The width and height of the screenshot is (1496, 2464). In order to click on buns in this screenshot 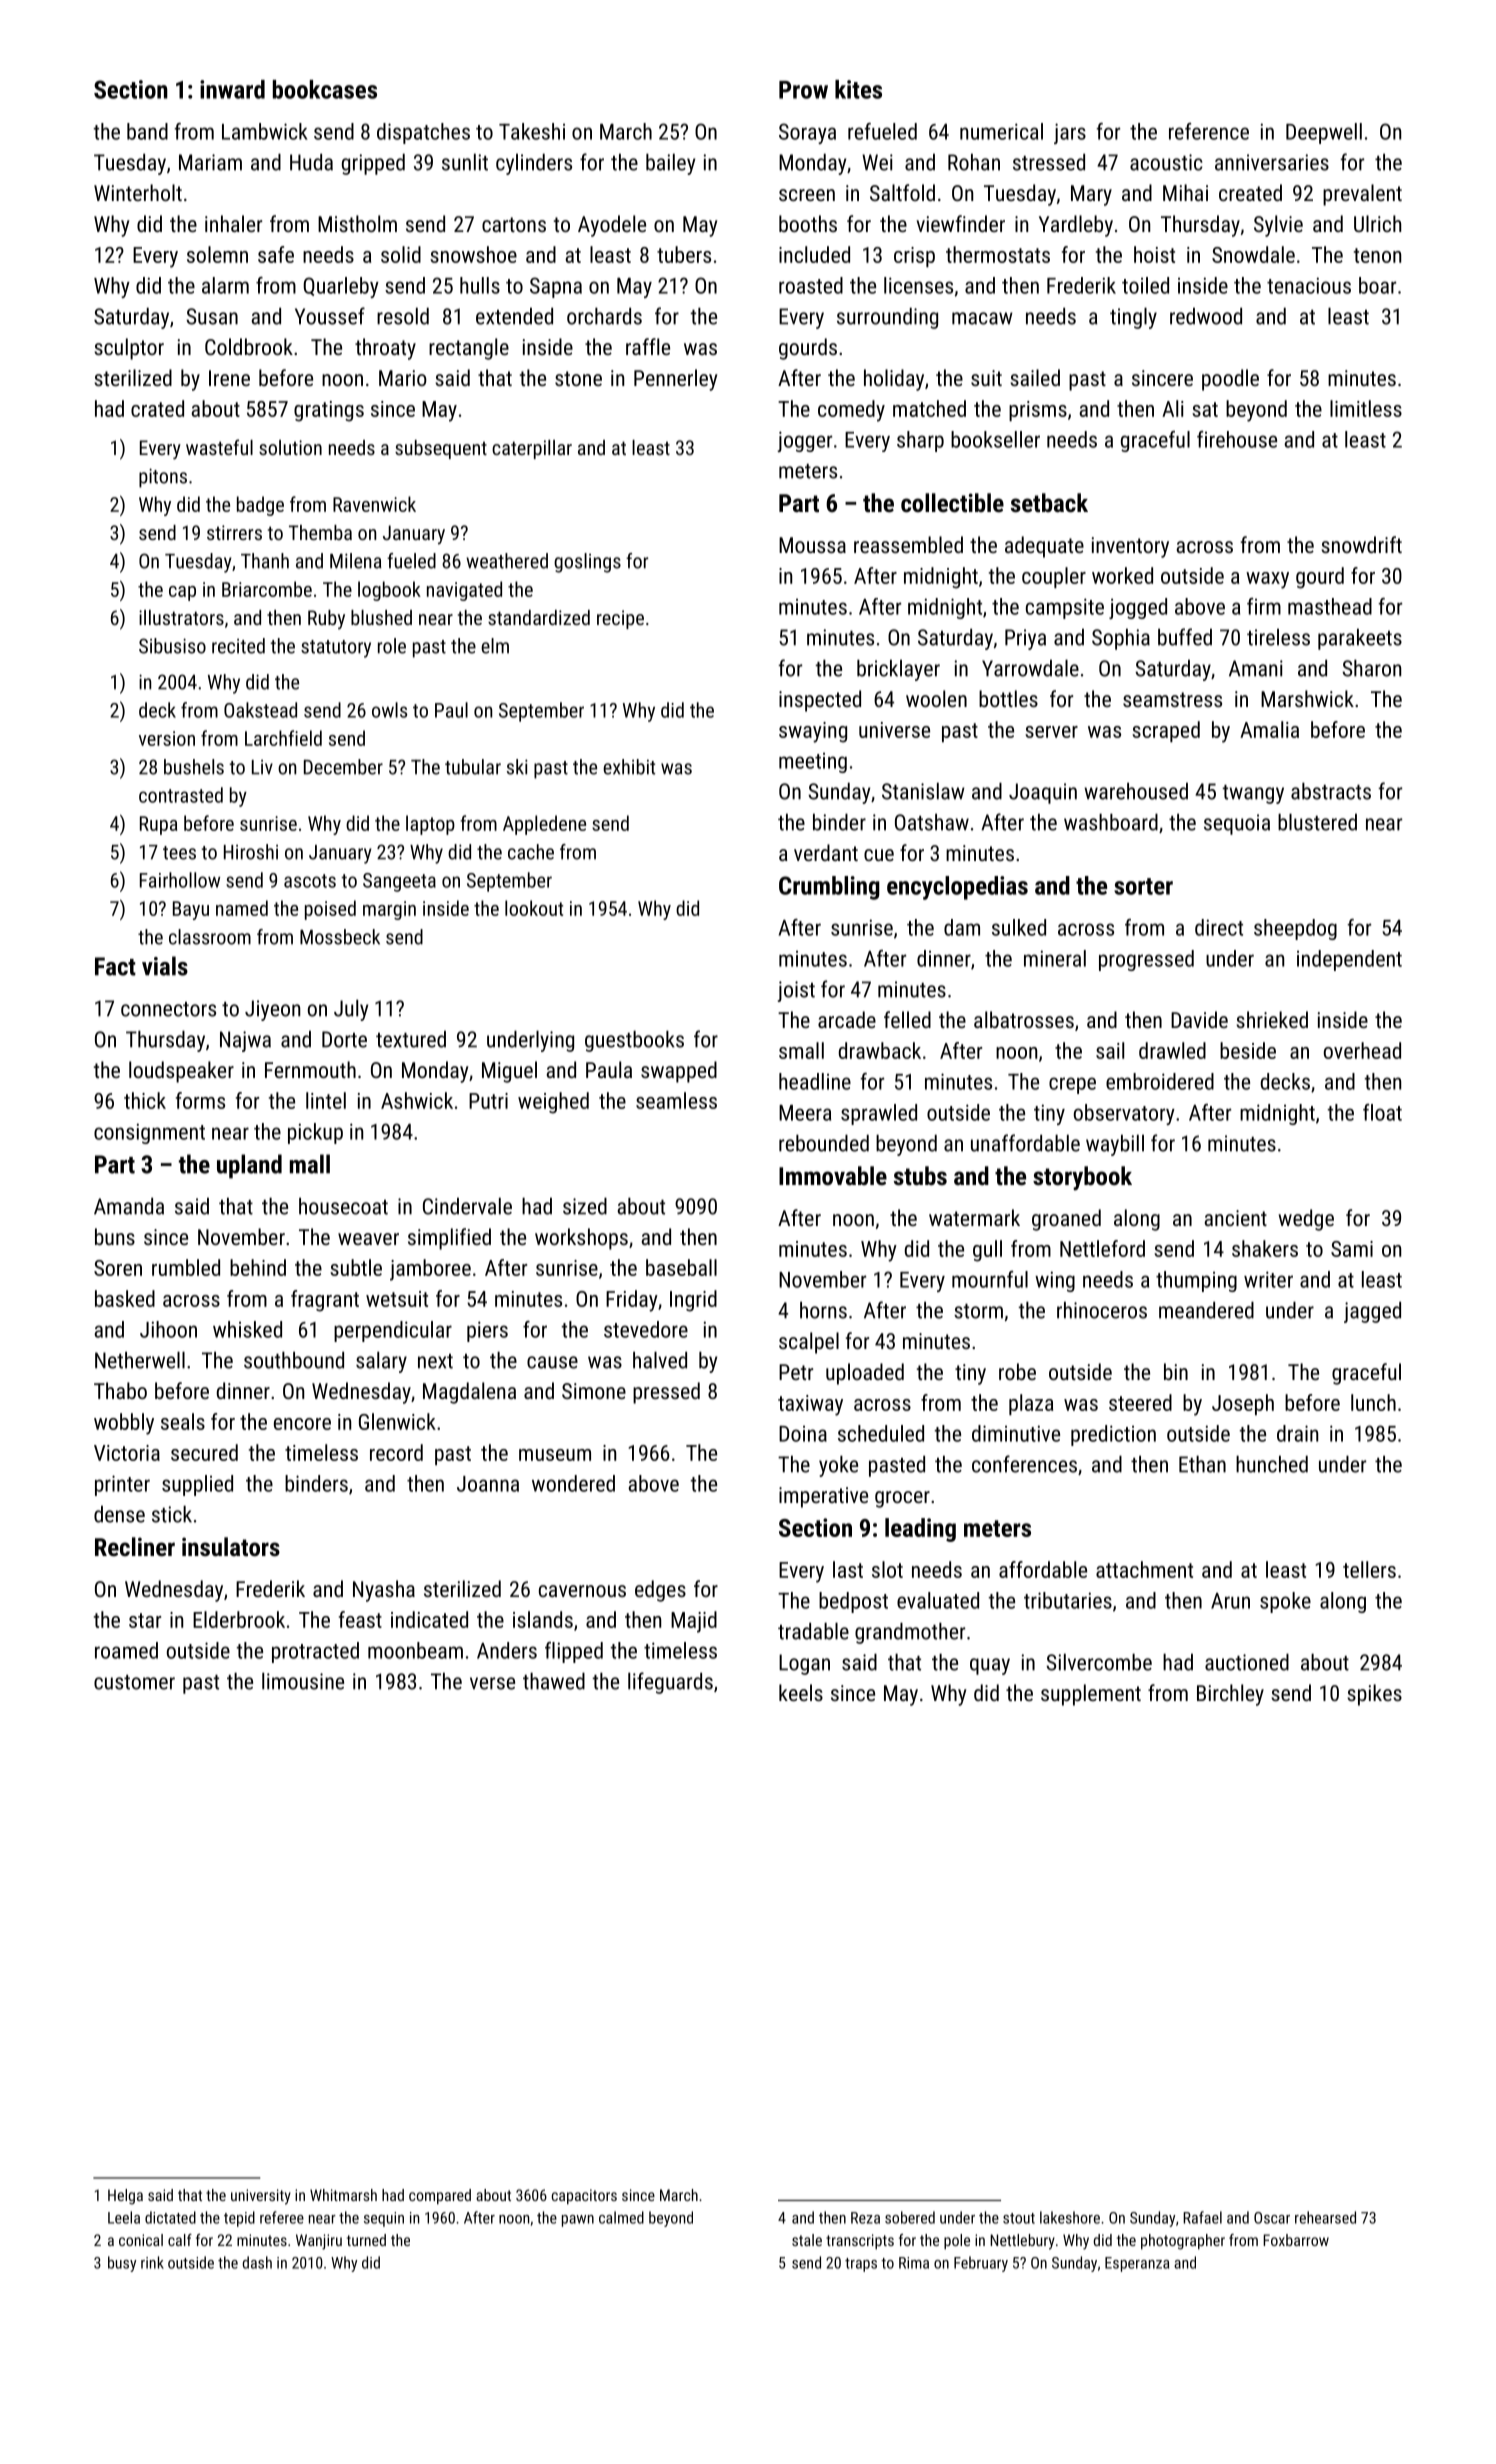, I will do `click(115, 1236)`.
